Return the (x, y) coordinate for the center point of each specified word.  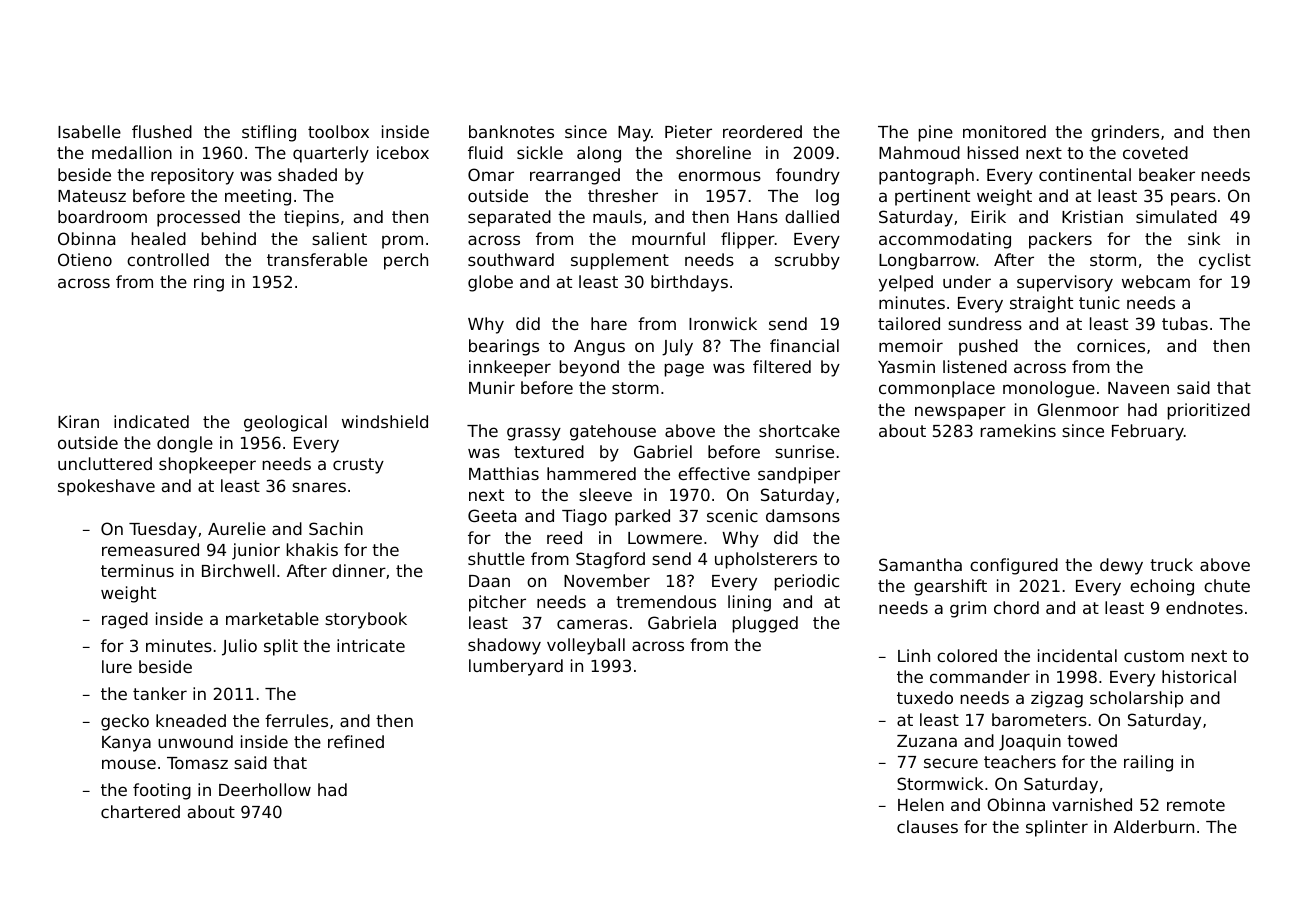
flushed (162, 131)
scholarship (1136, 699)
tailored (909, 323)
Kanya (126, 744)
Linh (914, 655)
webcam (1156, 281)
